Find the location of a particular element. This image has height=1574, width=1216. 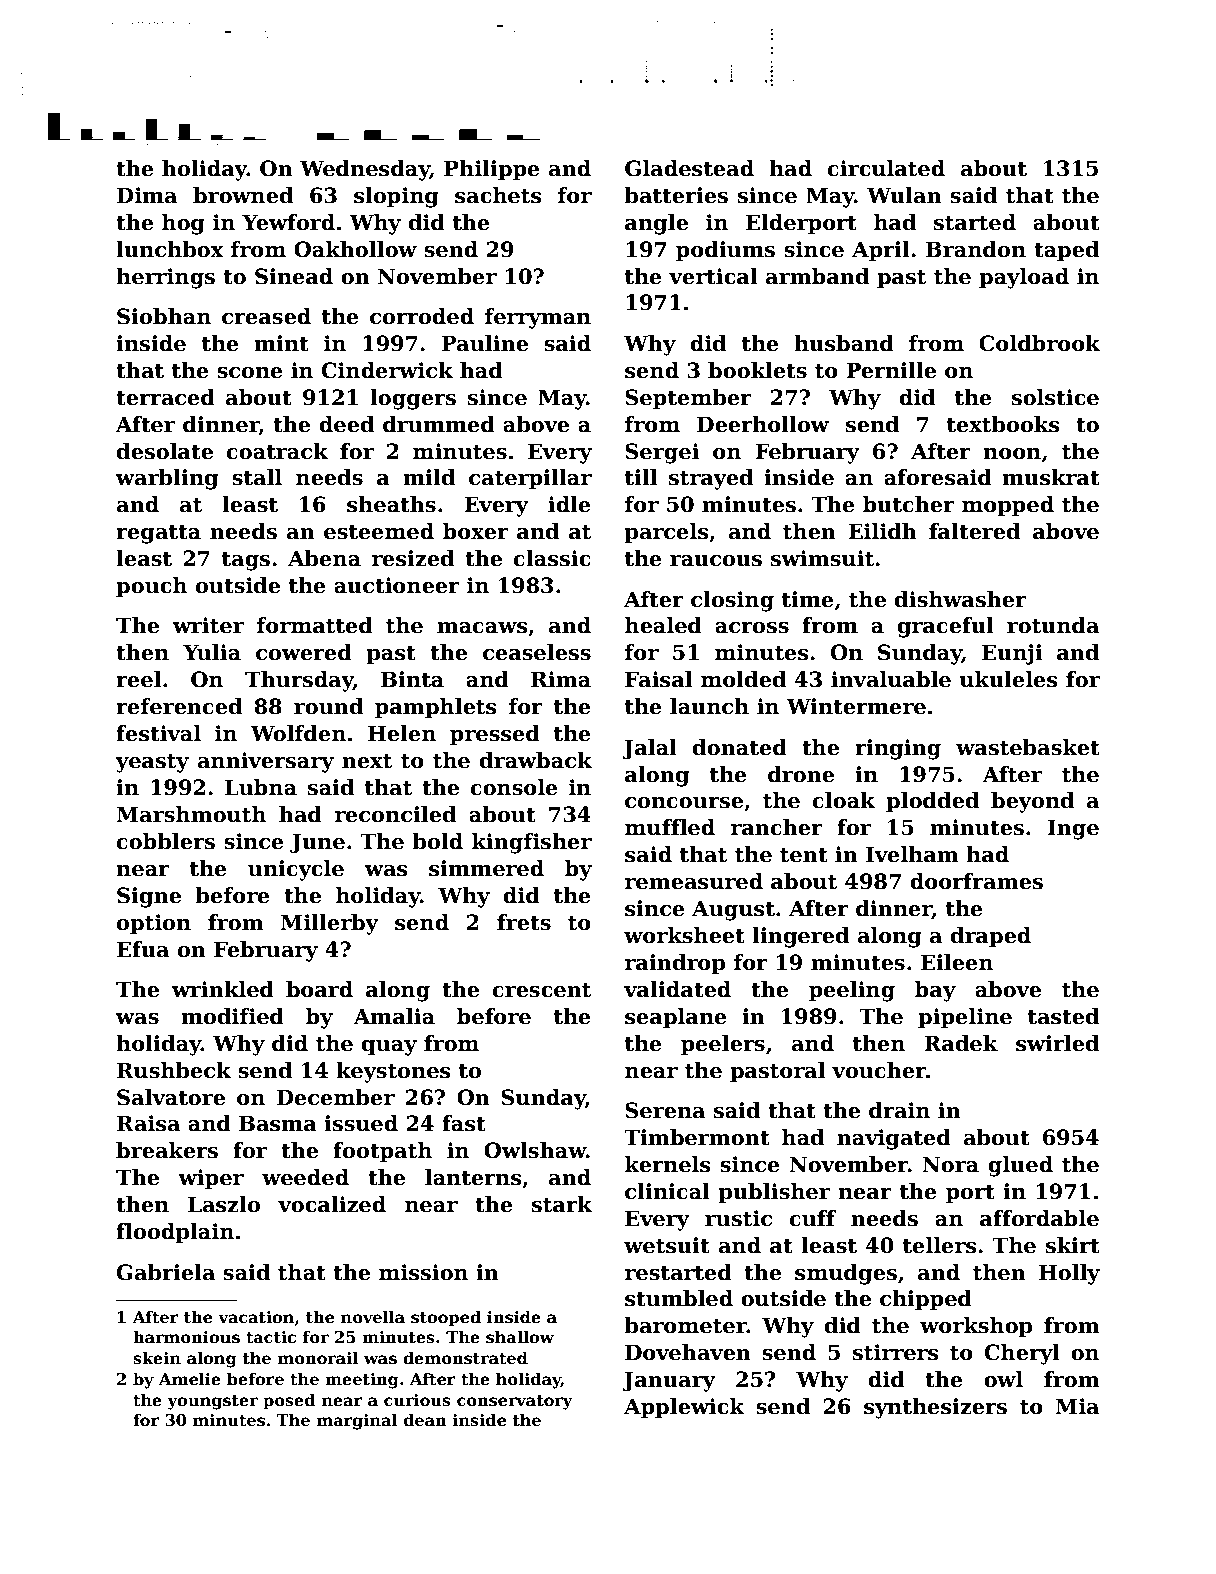

regatta is located at coordinates (158, 534).
